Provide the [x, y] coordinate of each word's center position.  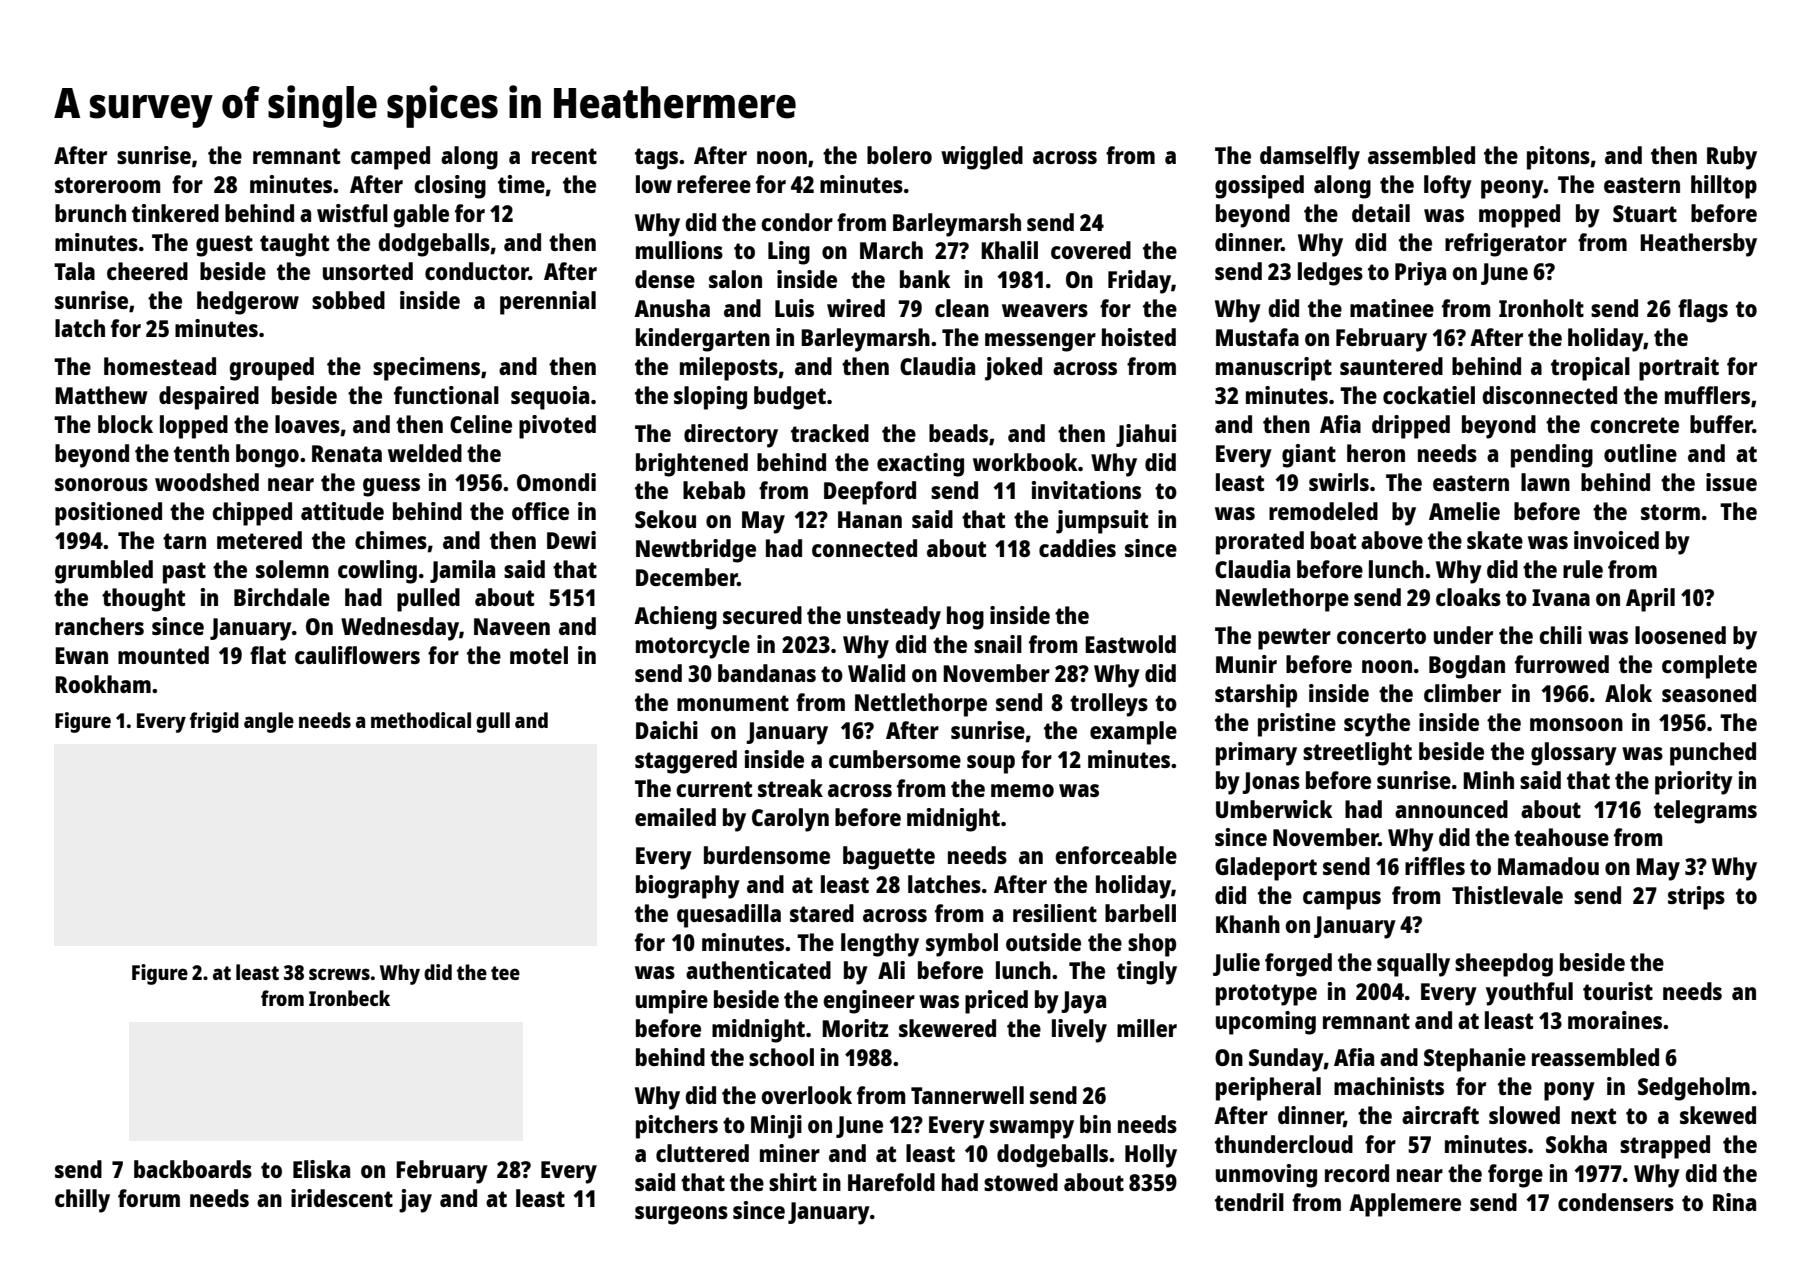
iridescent [342, 1198]
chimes [391, 540]
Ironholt [1541, 308]
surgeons [681, 1215]
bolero [899, 155]
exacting [920, 465]
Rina [1734, 1202]
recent [564, 156]
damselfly [1310, 158]
